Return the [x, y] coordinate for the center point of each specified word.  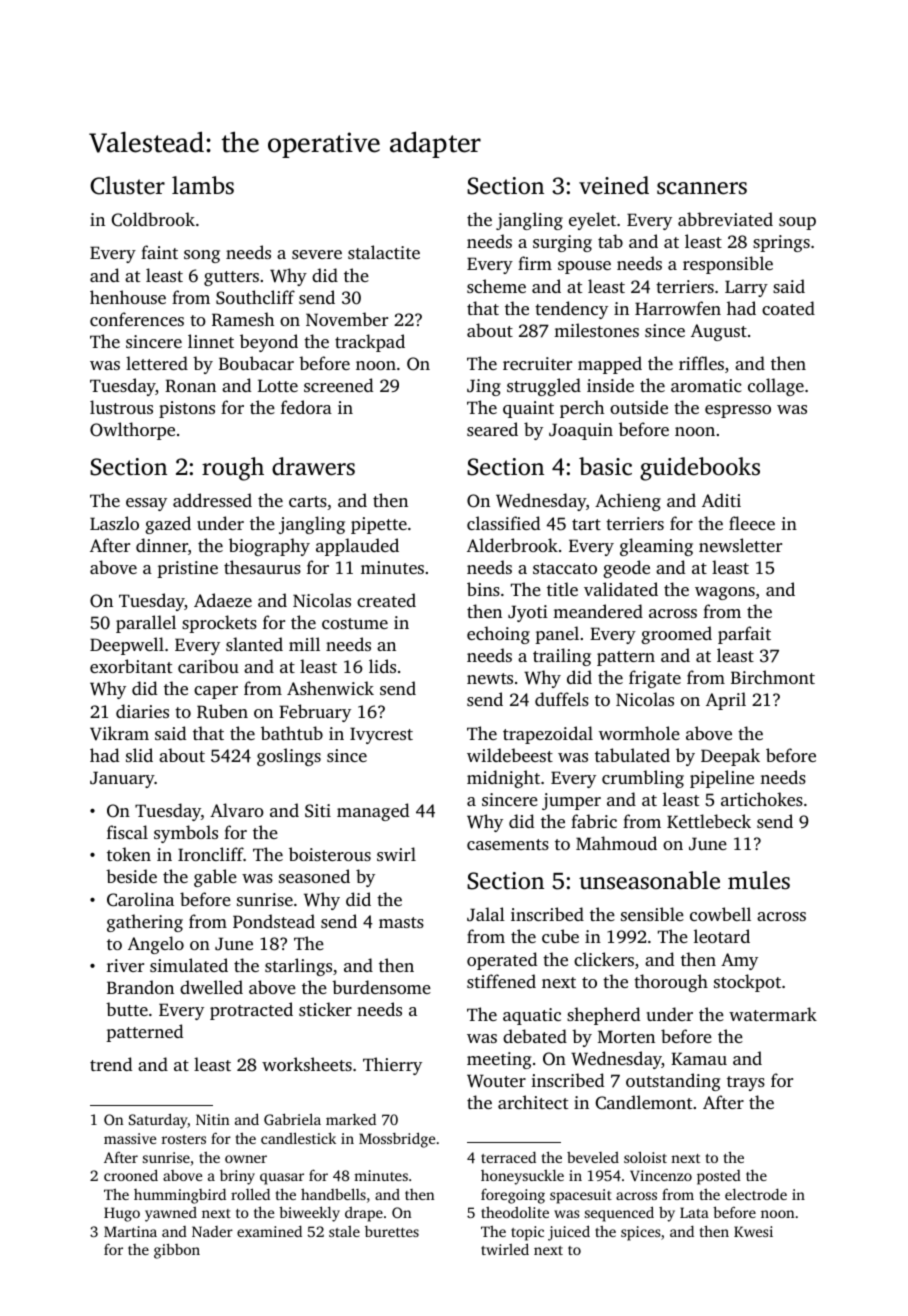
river [125, 965]
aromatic [706, 385]
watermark [773, 1014]
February [315, 713]
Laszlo [114, 523]
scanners [702, 188]
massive [130, 1138]
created [386, 600]
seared [492, 429]
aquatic [532, 1016]
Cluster [127, 185]
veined [614, 185]
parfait [744, 635]
